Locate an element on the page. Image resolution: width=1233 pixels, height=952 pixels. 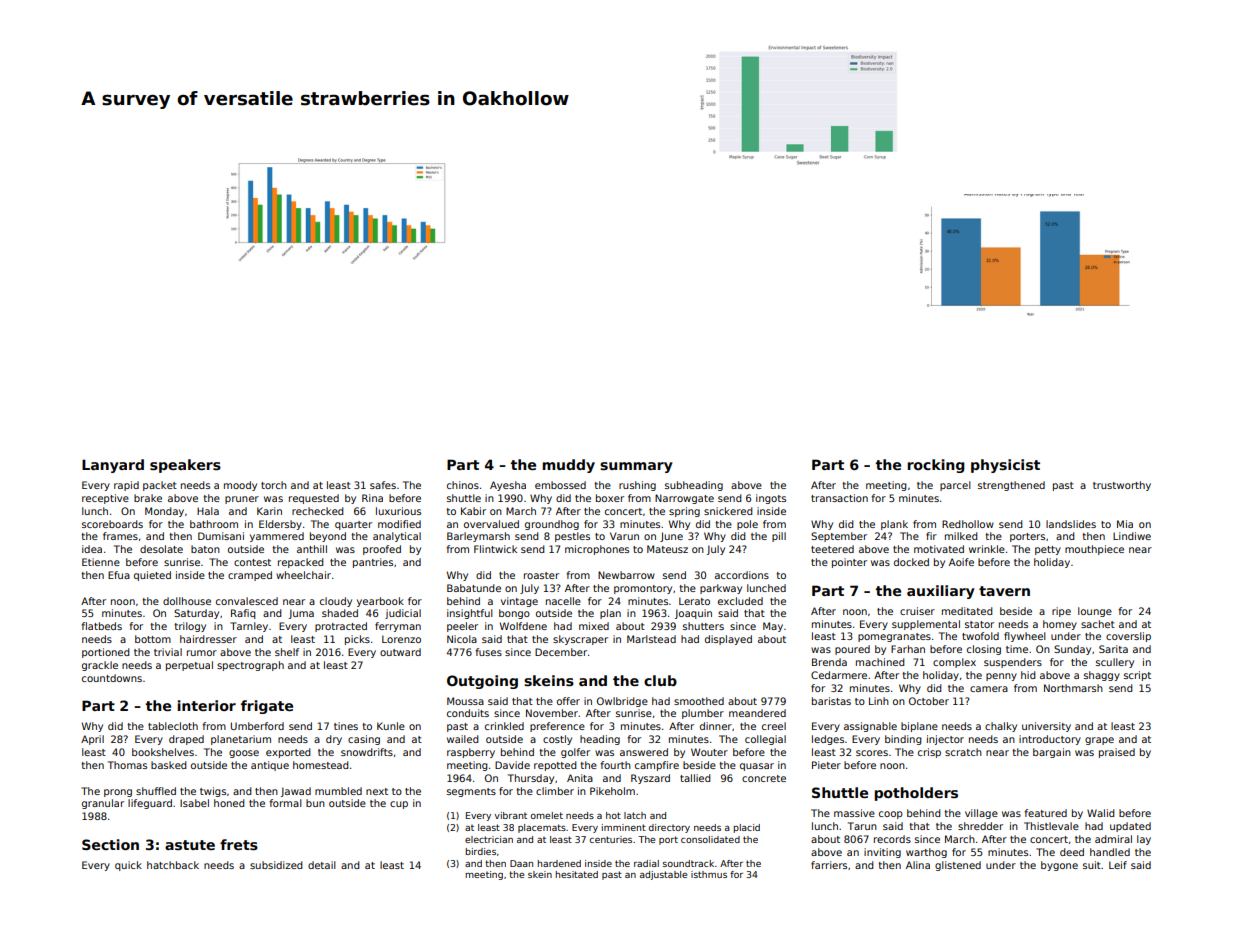
isthmus is located at coordinates (709, 874).
